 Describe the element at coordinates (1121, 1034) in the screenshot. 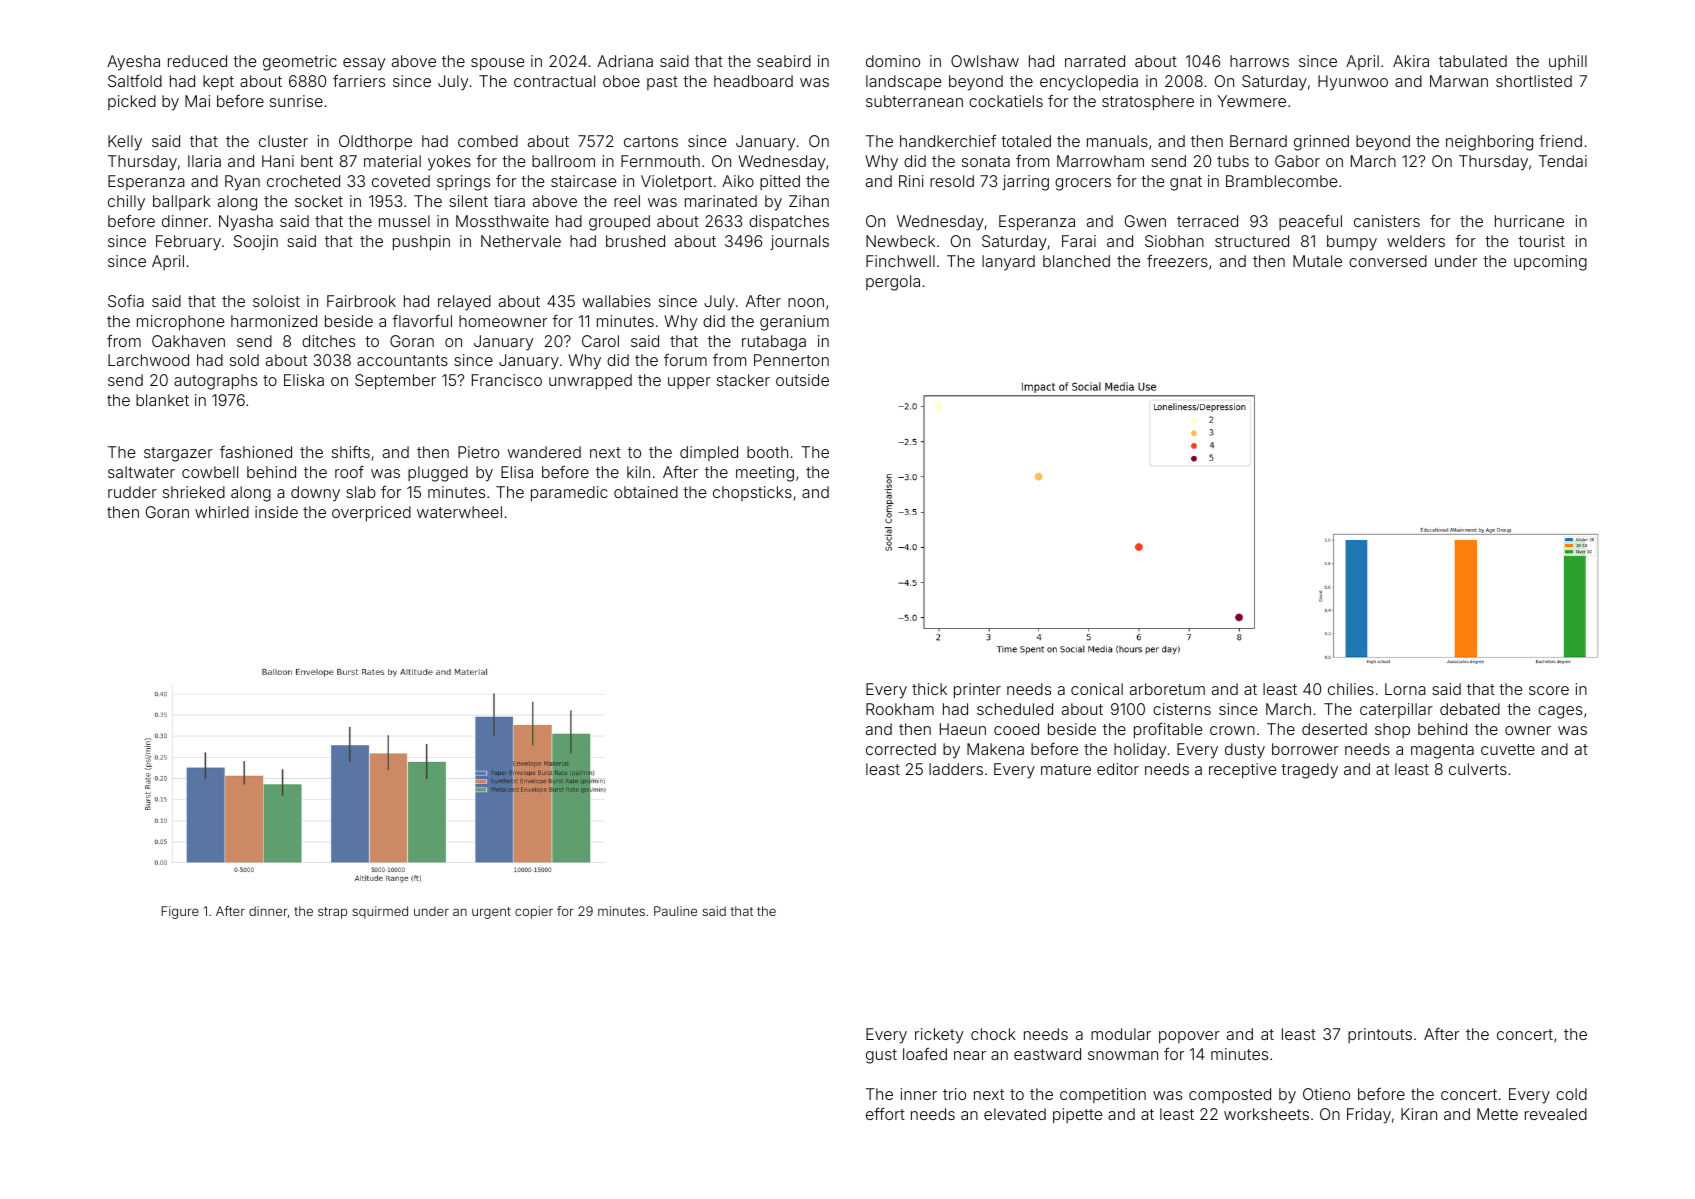

I see `modular` at that location.
